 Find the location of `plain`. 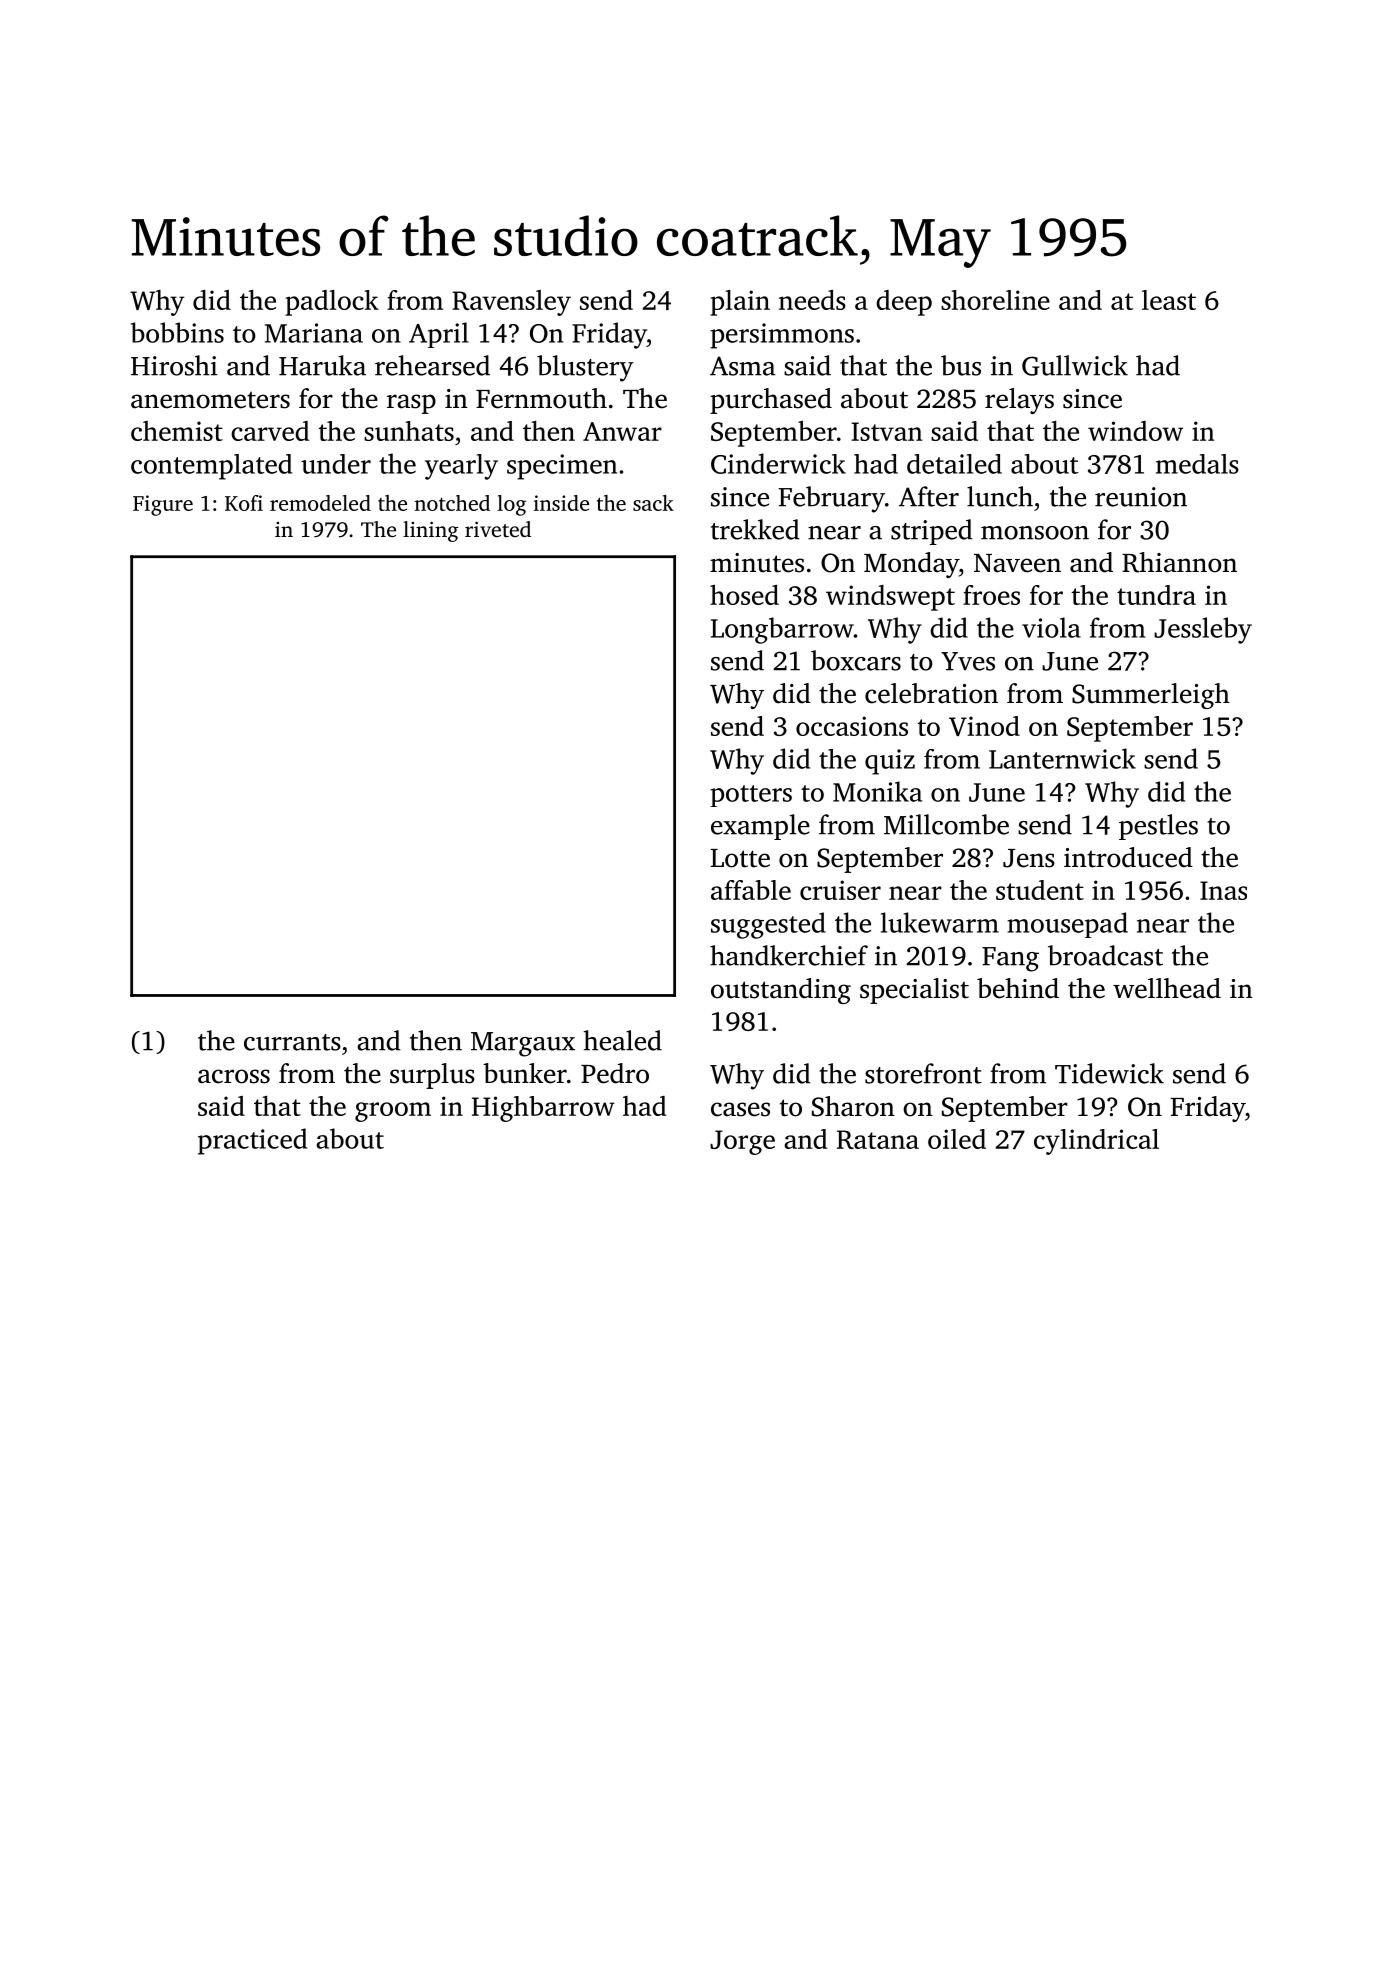

plain is located at coordinates (740, 303).
